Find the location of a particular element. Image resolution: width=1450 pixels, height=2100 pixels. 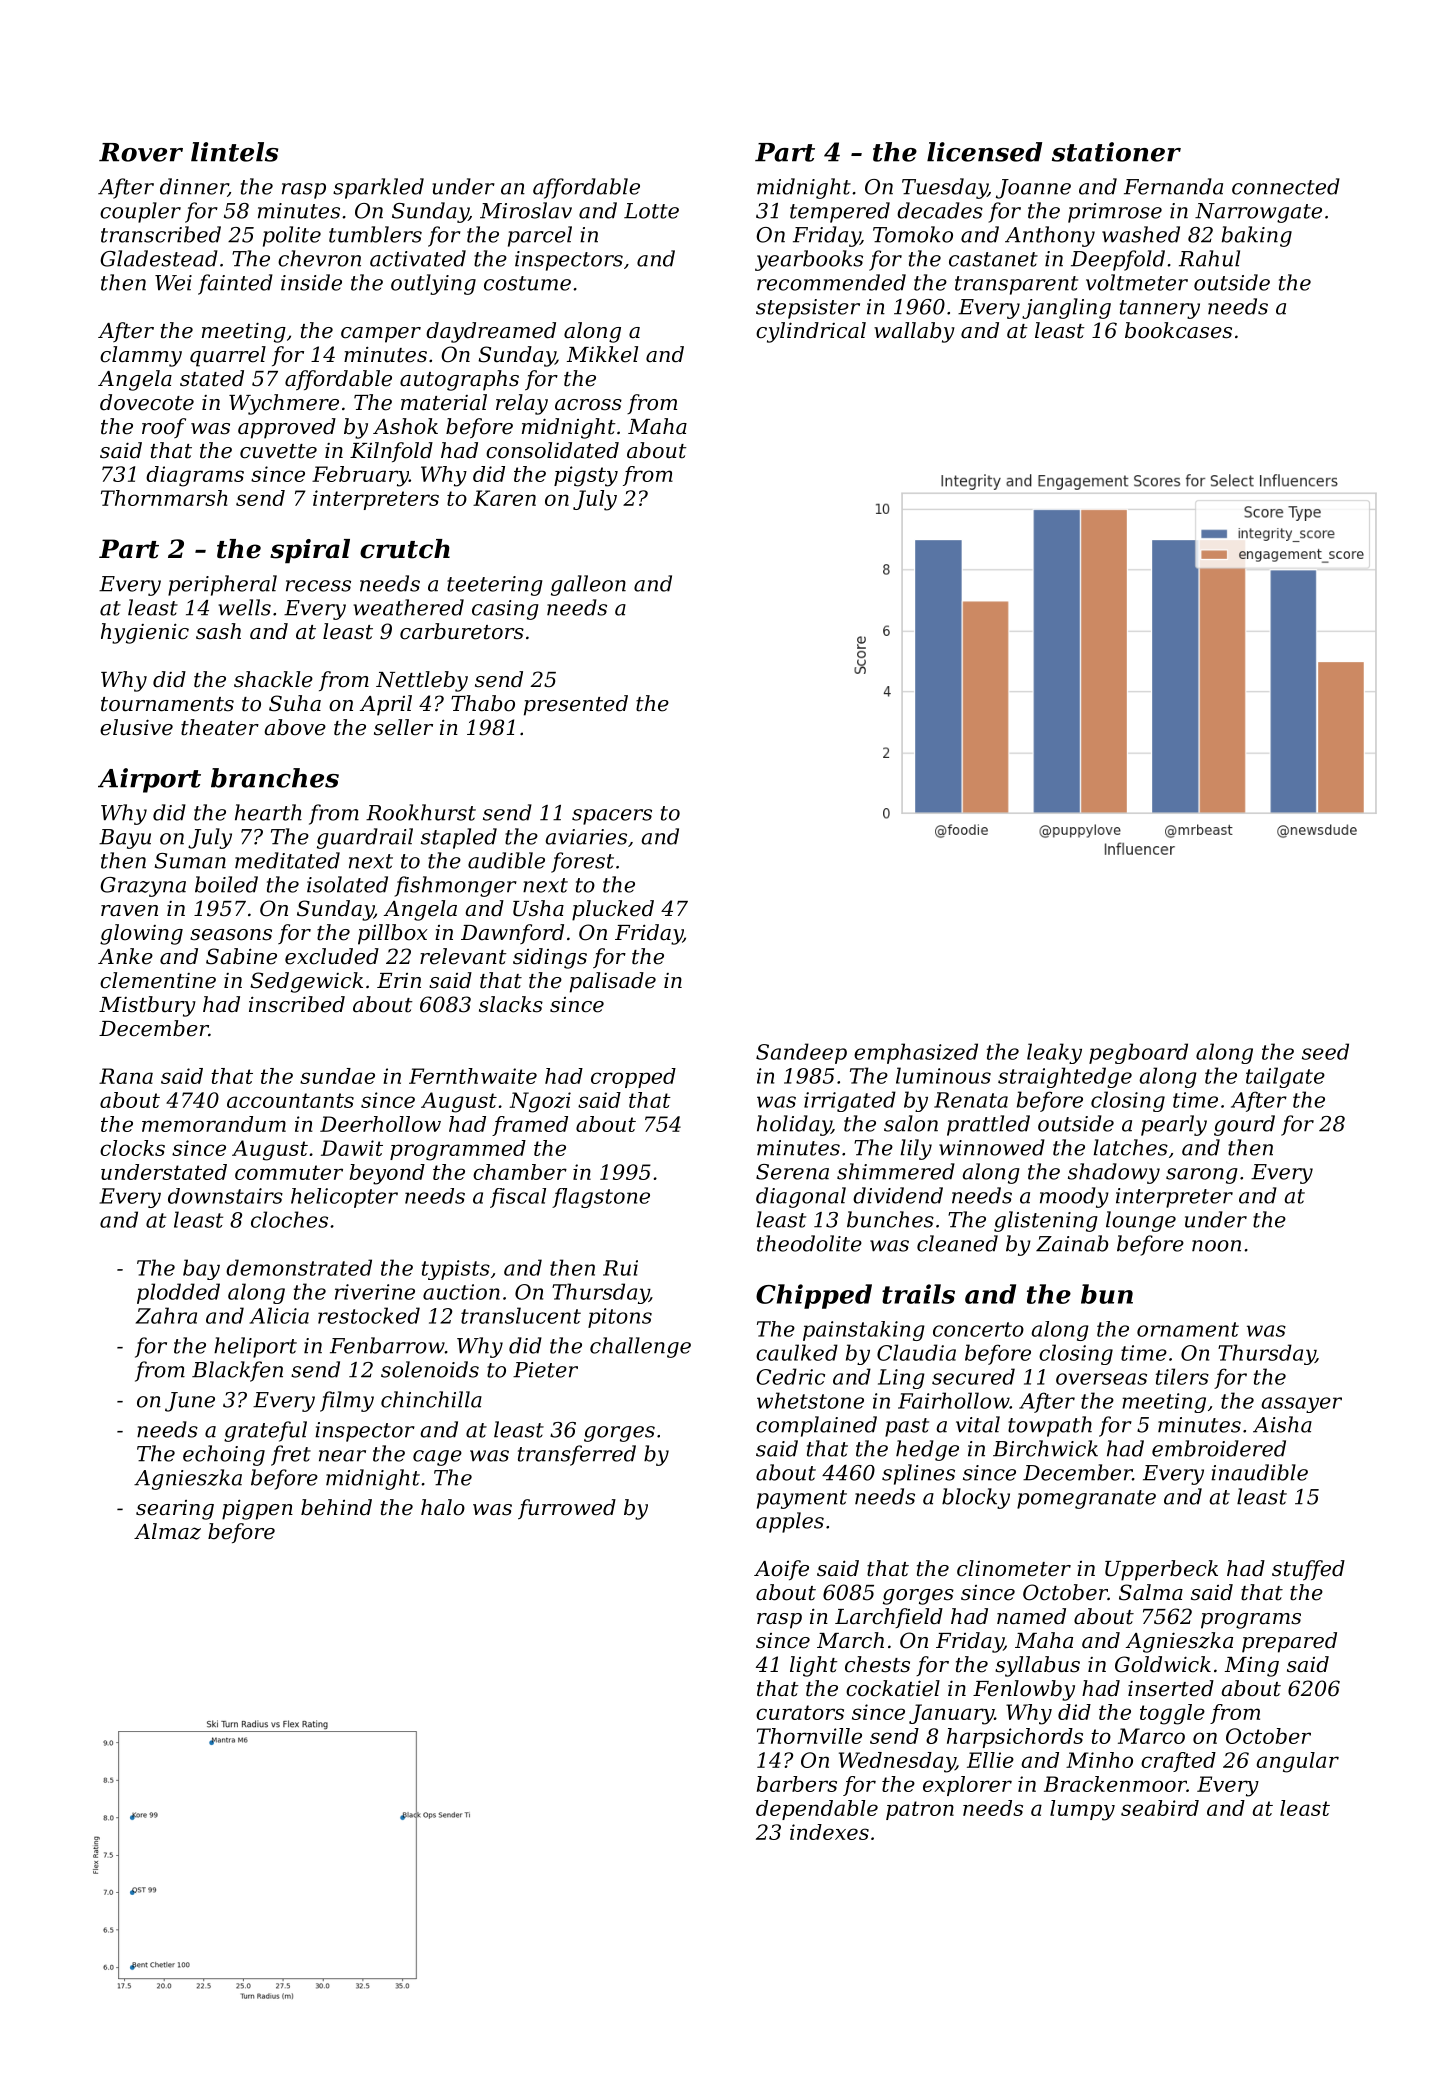

licensed is located at coordinates (984, 152).
